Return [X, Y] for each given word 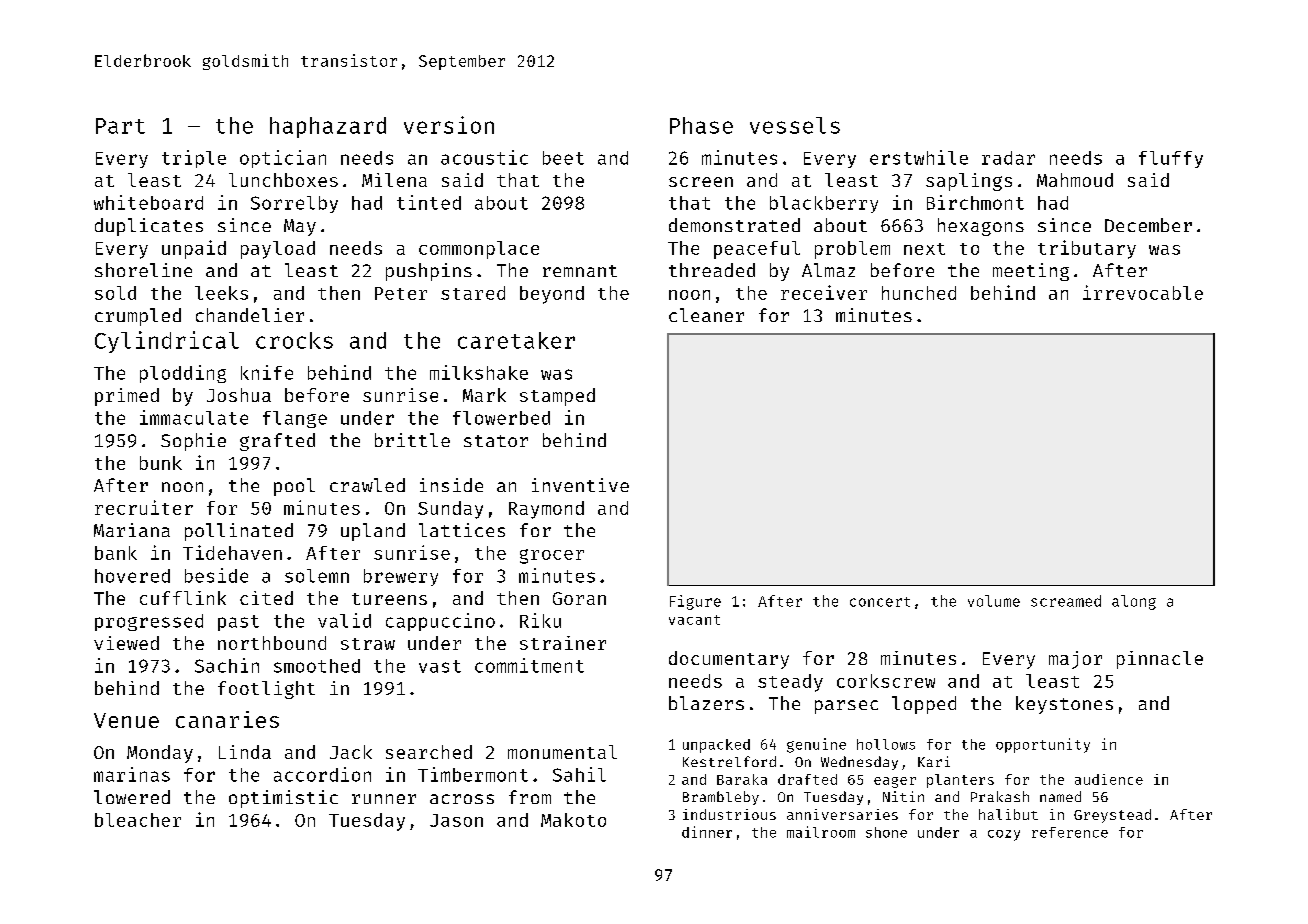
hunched [919, 293]
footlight [266, 690]
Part [120, 126]
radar [1008, 158]
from [530, 797]
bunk [161, 463]
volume [994, 601]
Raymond [546, 510]
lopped [924, 705]
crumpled [138, 317]
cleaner [706, 315]
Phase [701, 125]
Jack [351, 752]
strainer [563, 643]
